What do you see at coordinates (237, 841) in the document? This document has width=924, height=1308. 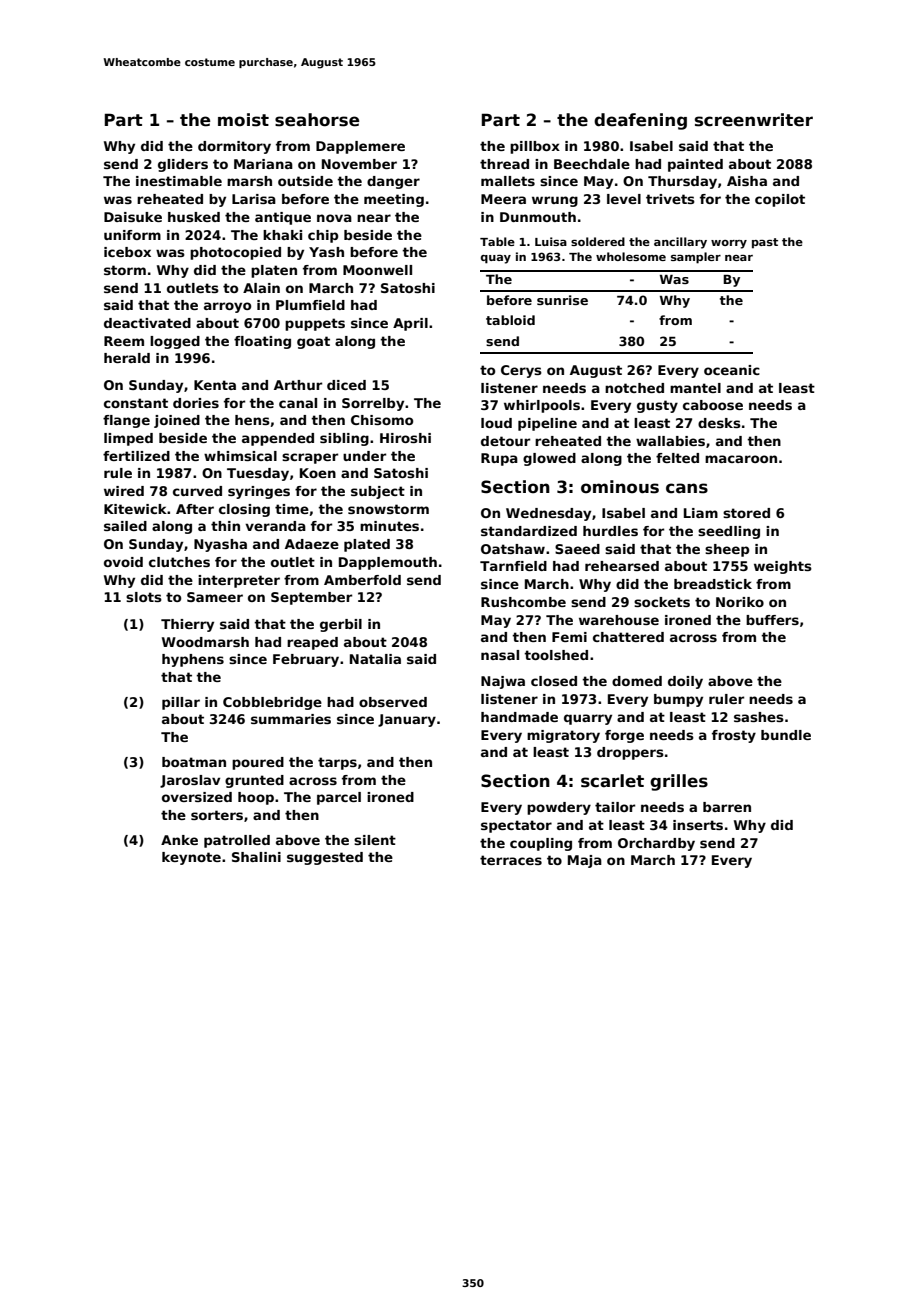 I see `patrolled` at bounding box center [237, 841].
